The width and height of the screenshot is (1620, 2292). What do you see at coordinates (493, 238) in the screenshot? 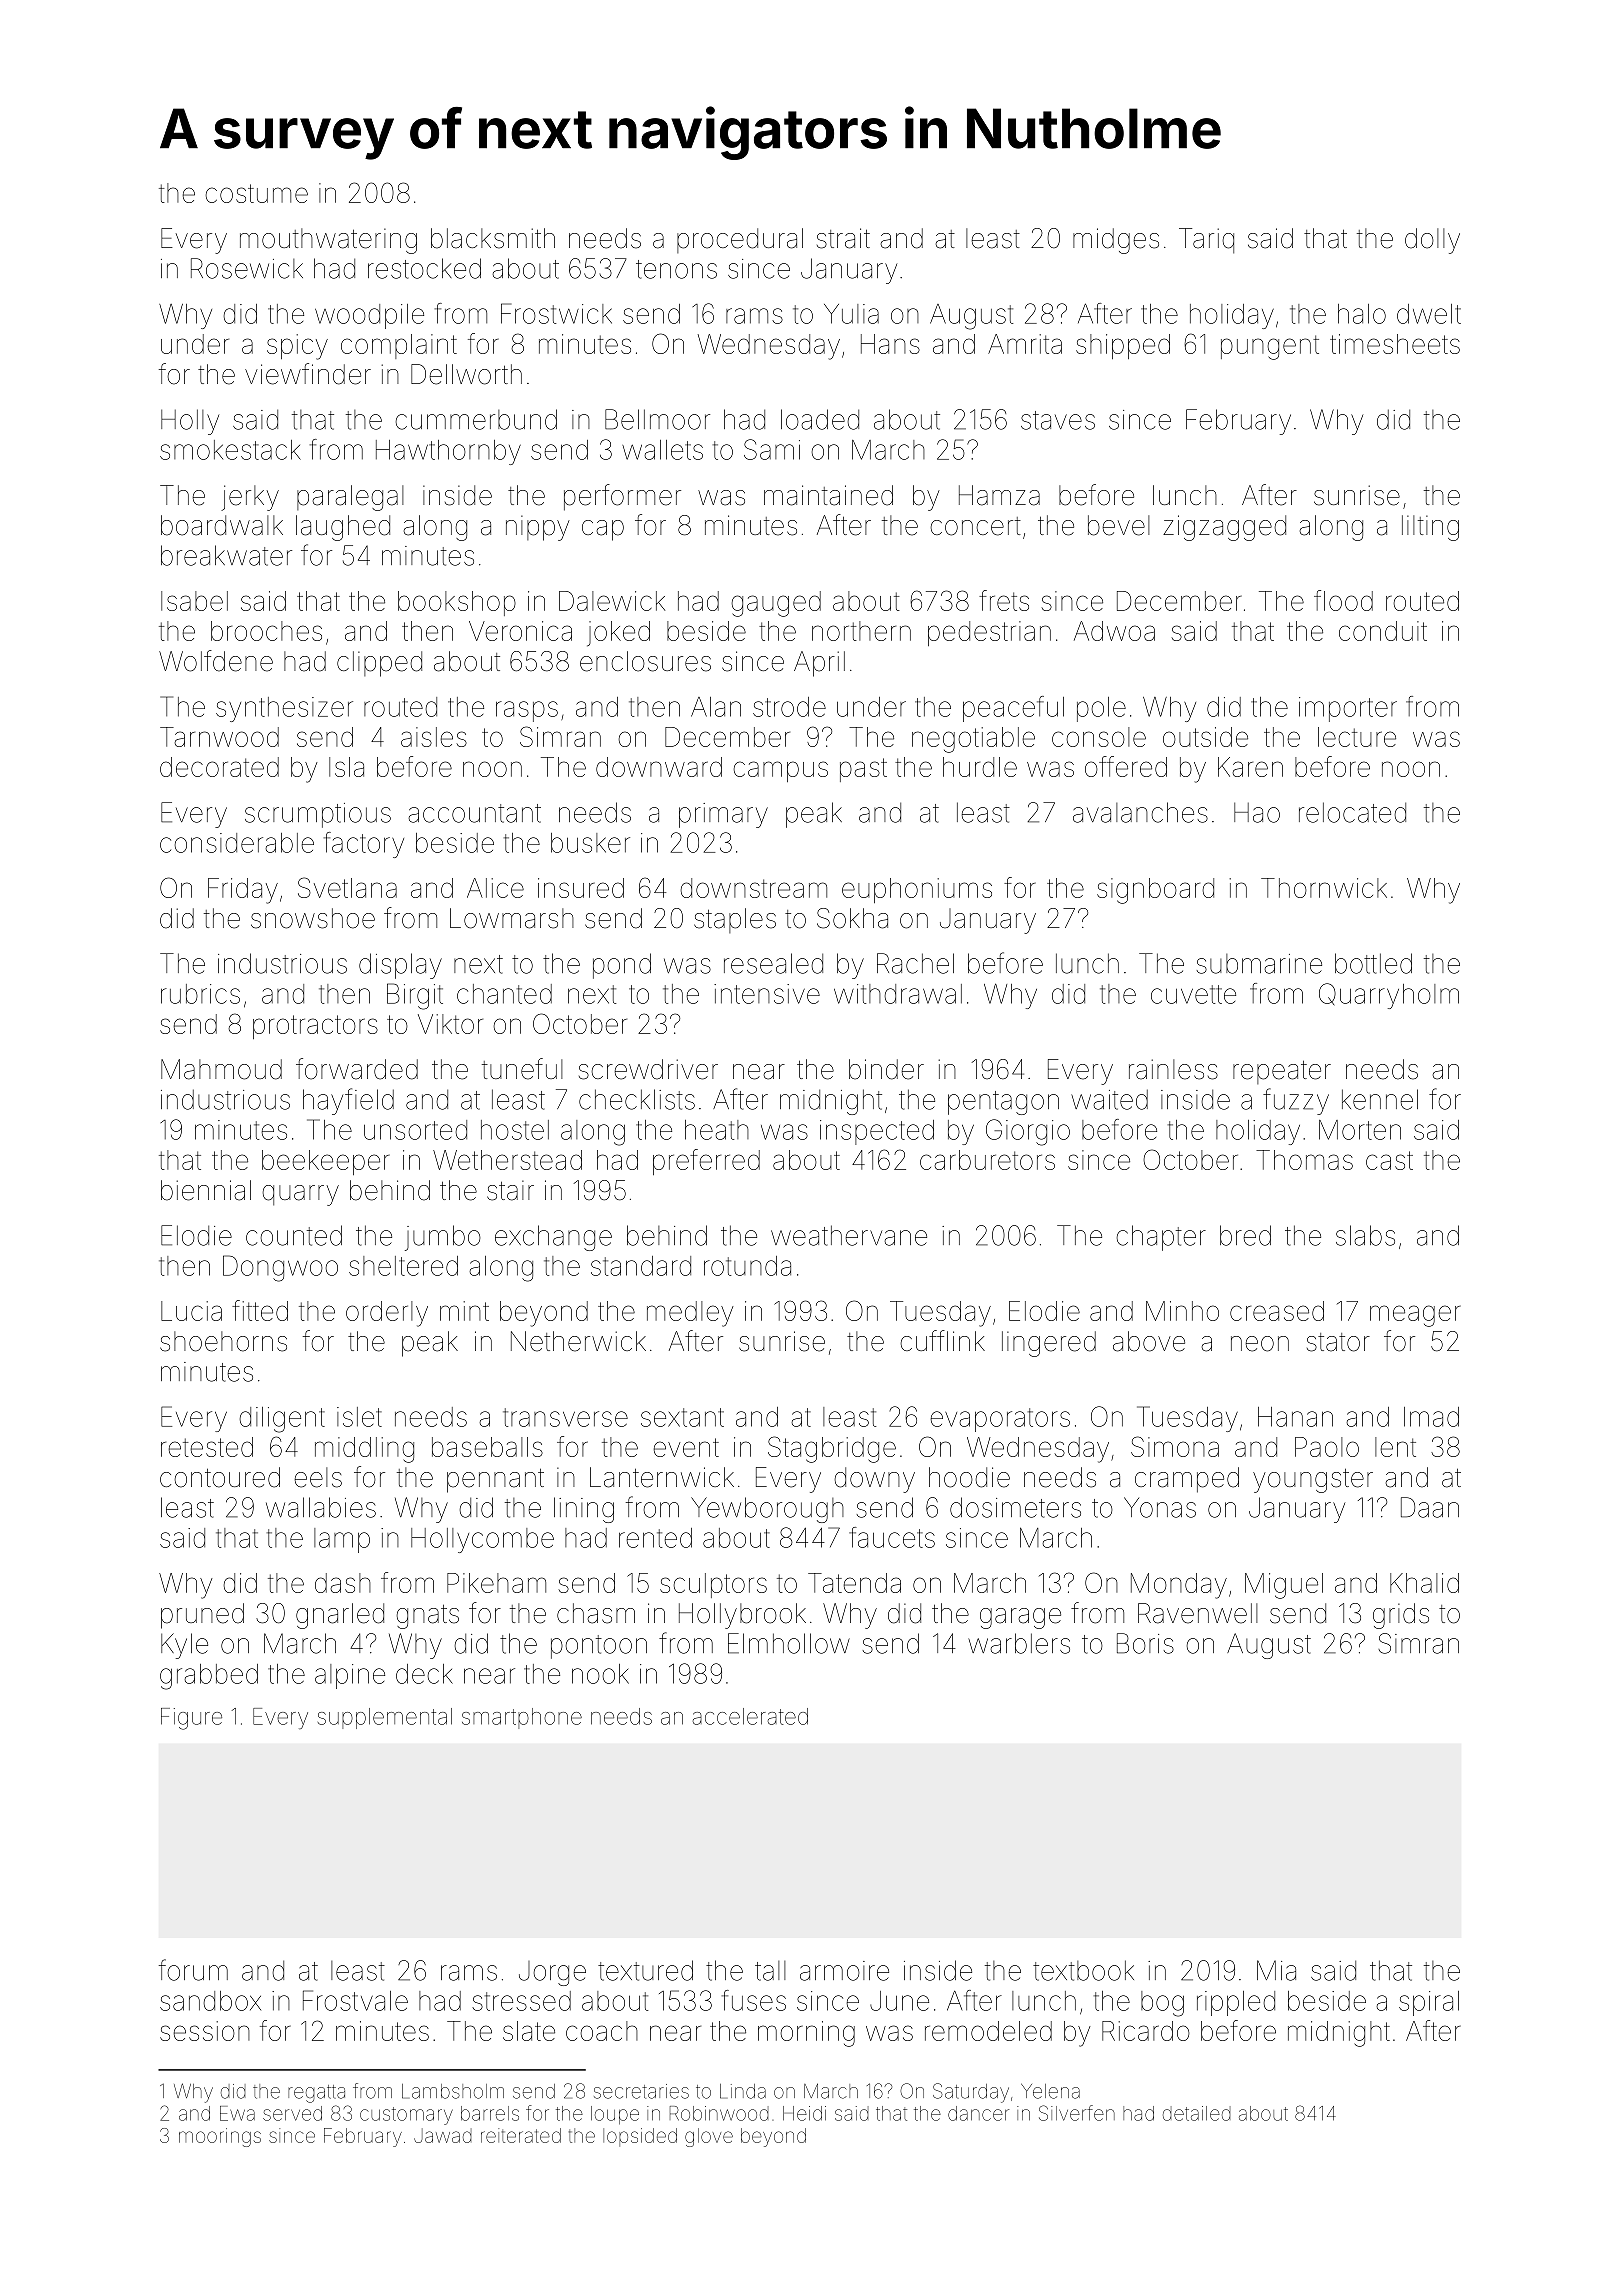
I see `blacksmith` at bounding box center [493, 238].
